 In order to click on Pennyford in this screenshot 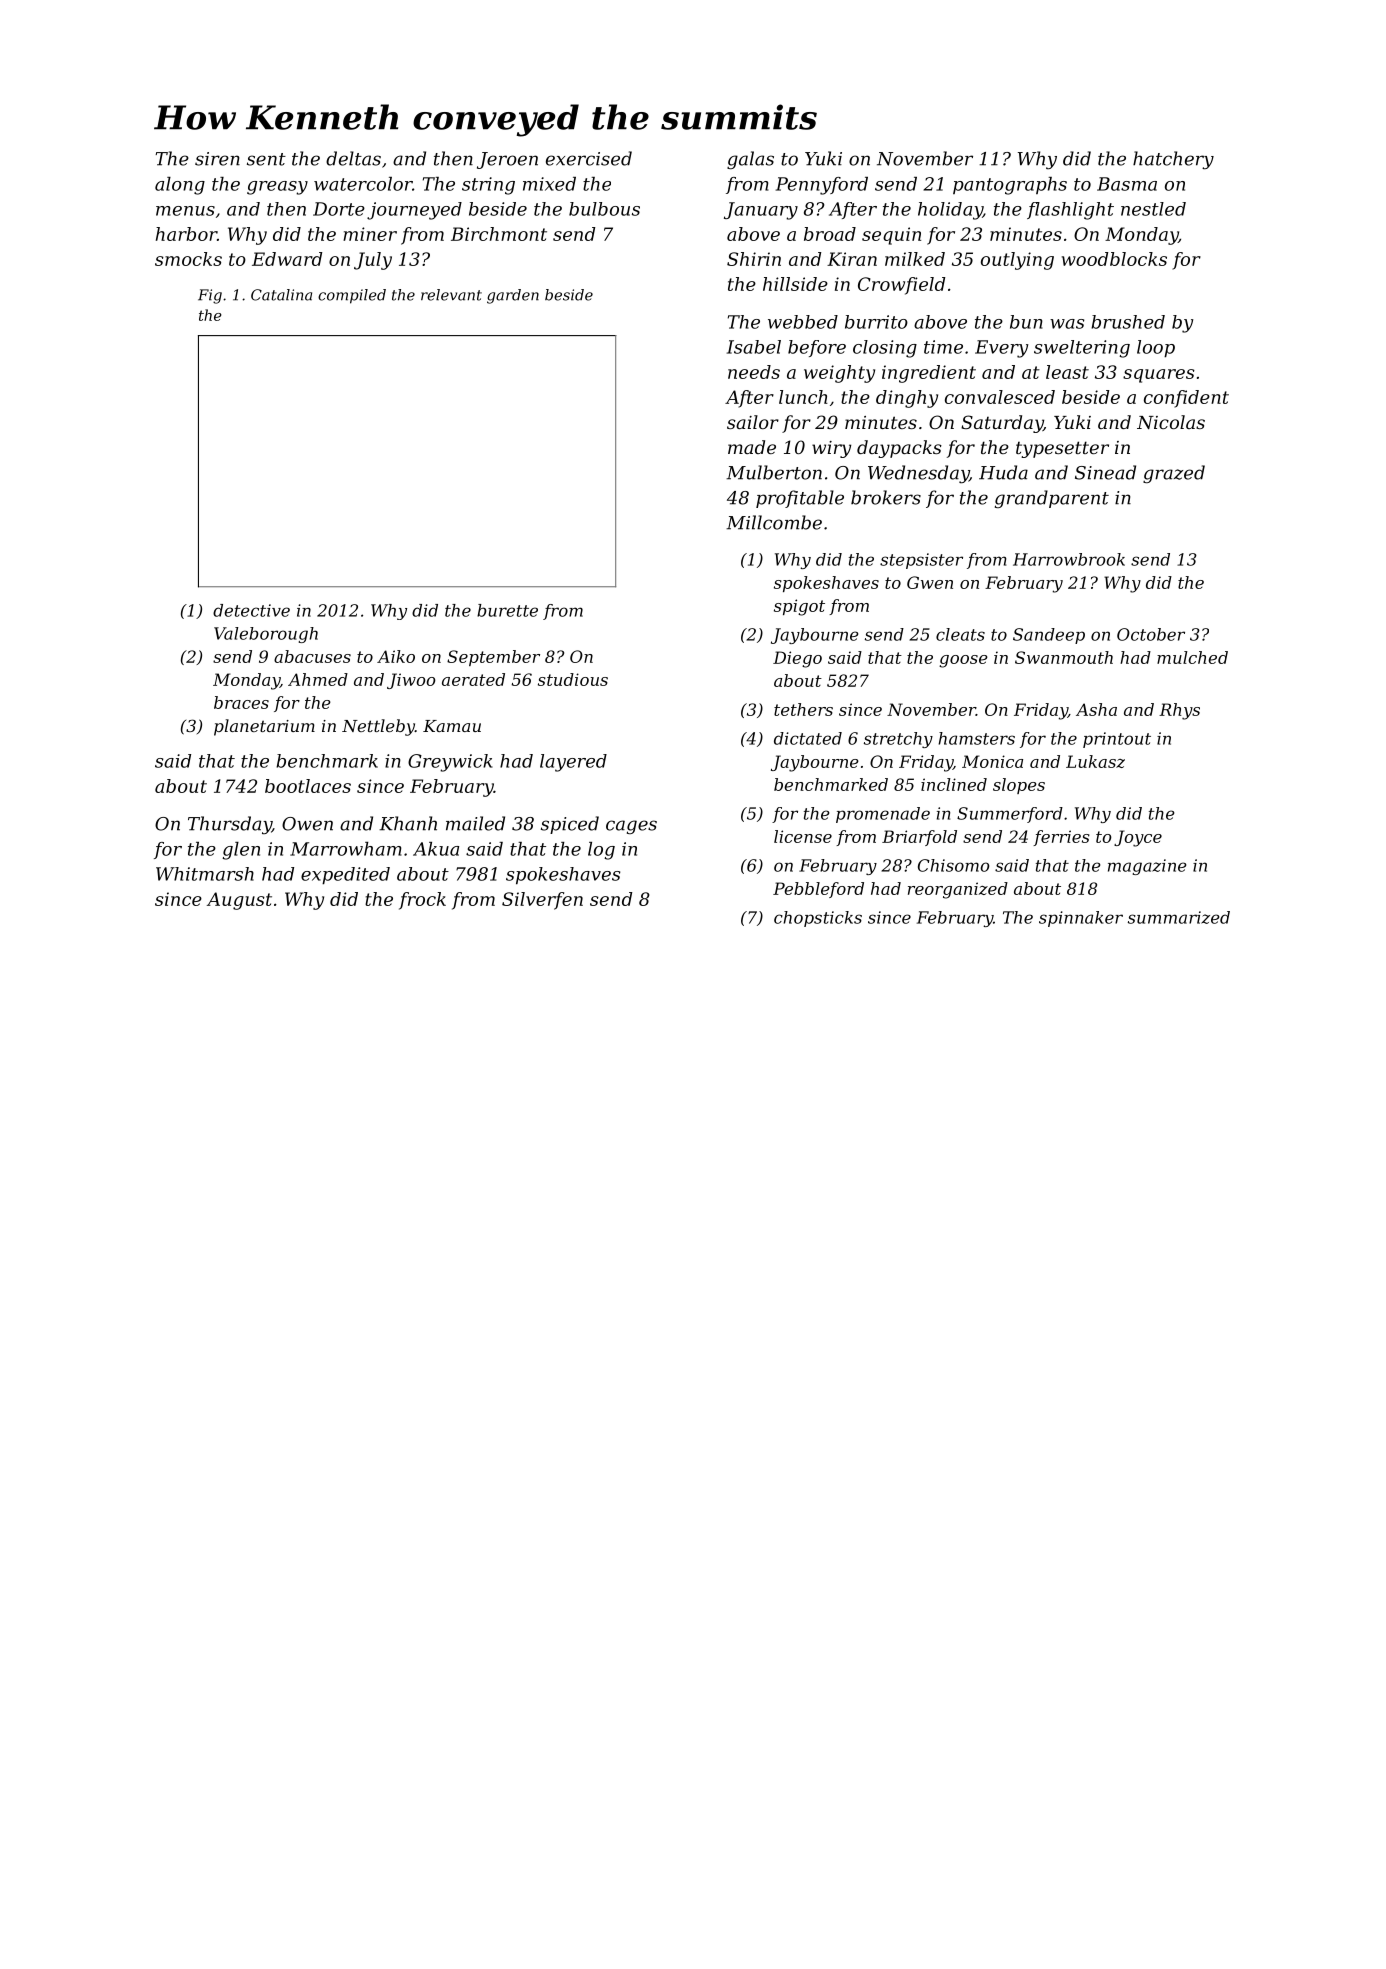, I will do `click(822, 186)`.
